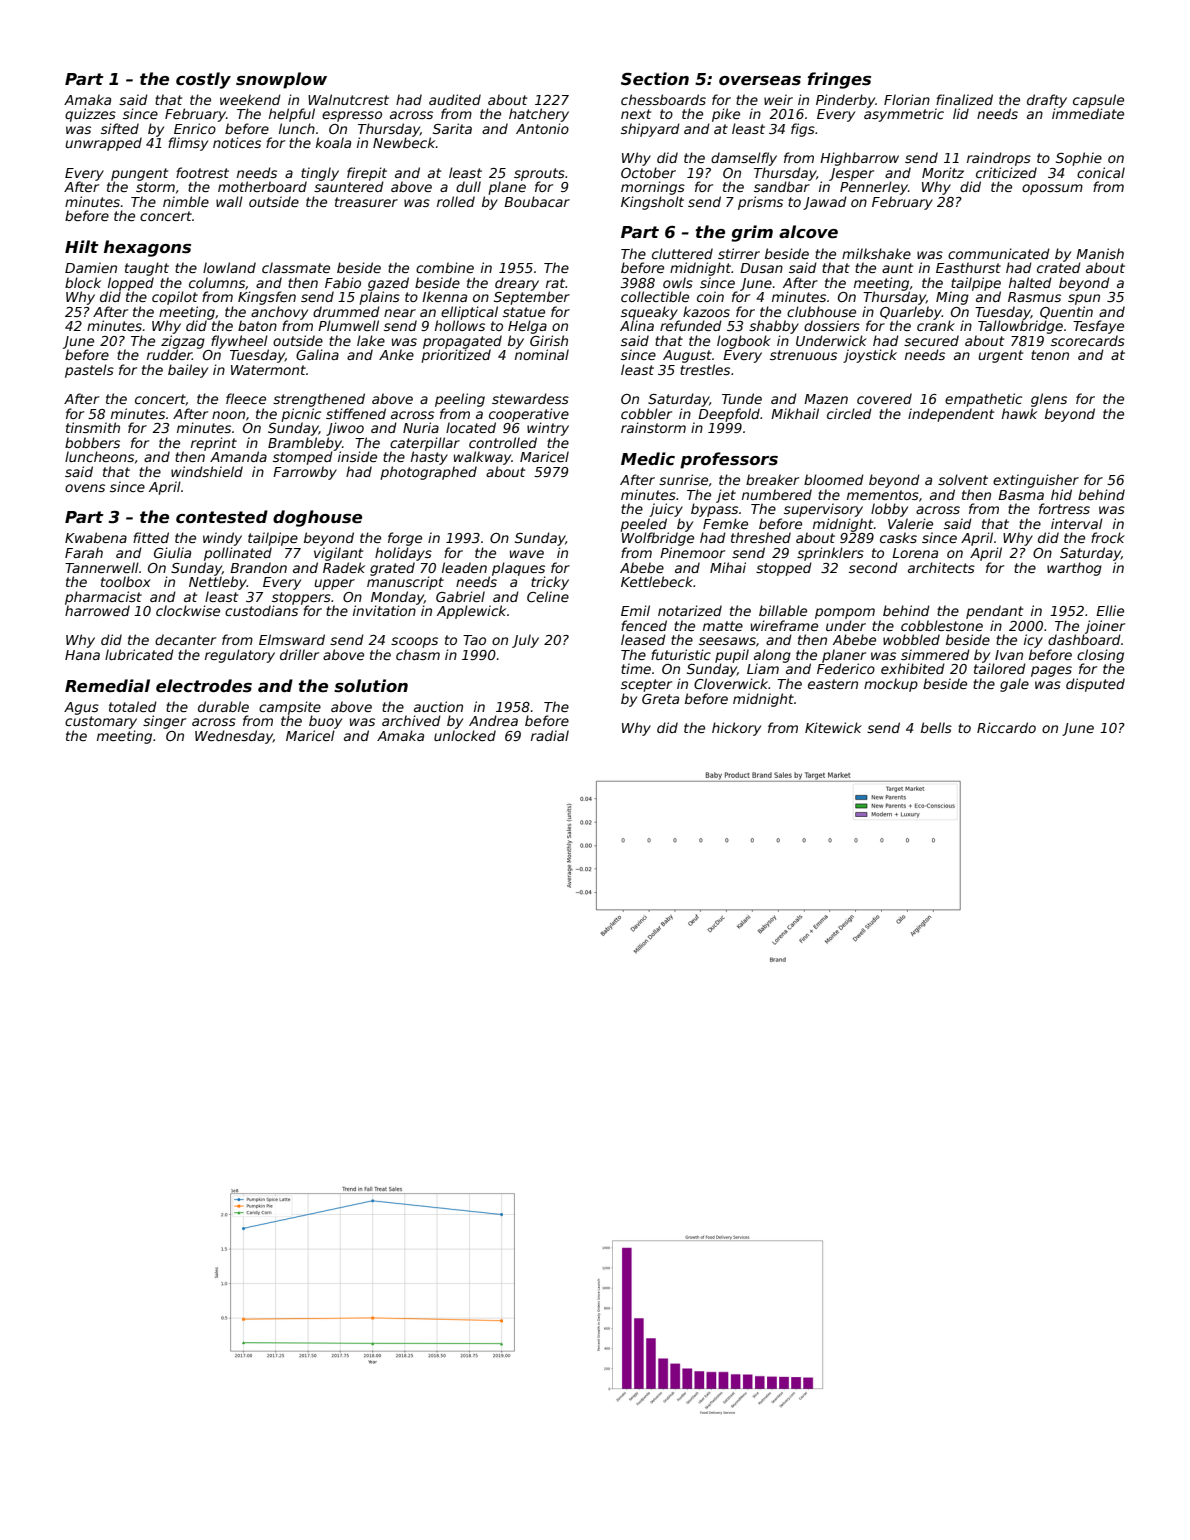 This image has height=1540, width=1190. Describe the element at coordinates (82, 655) in the image. I see `Hana` at that location.
